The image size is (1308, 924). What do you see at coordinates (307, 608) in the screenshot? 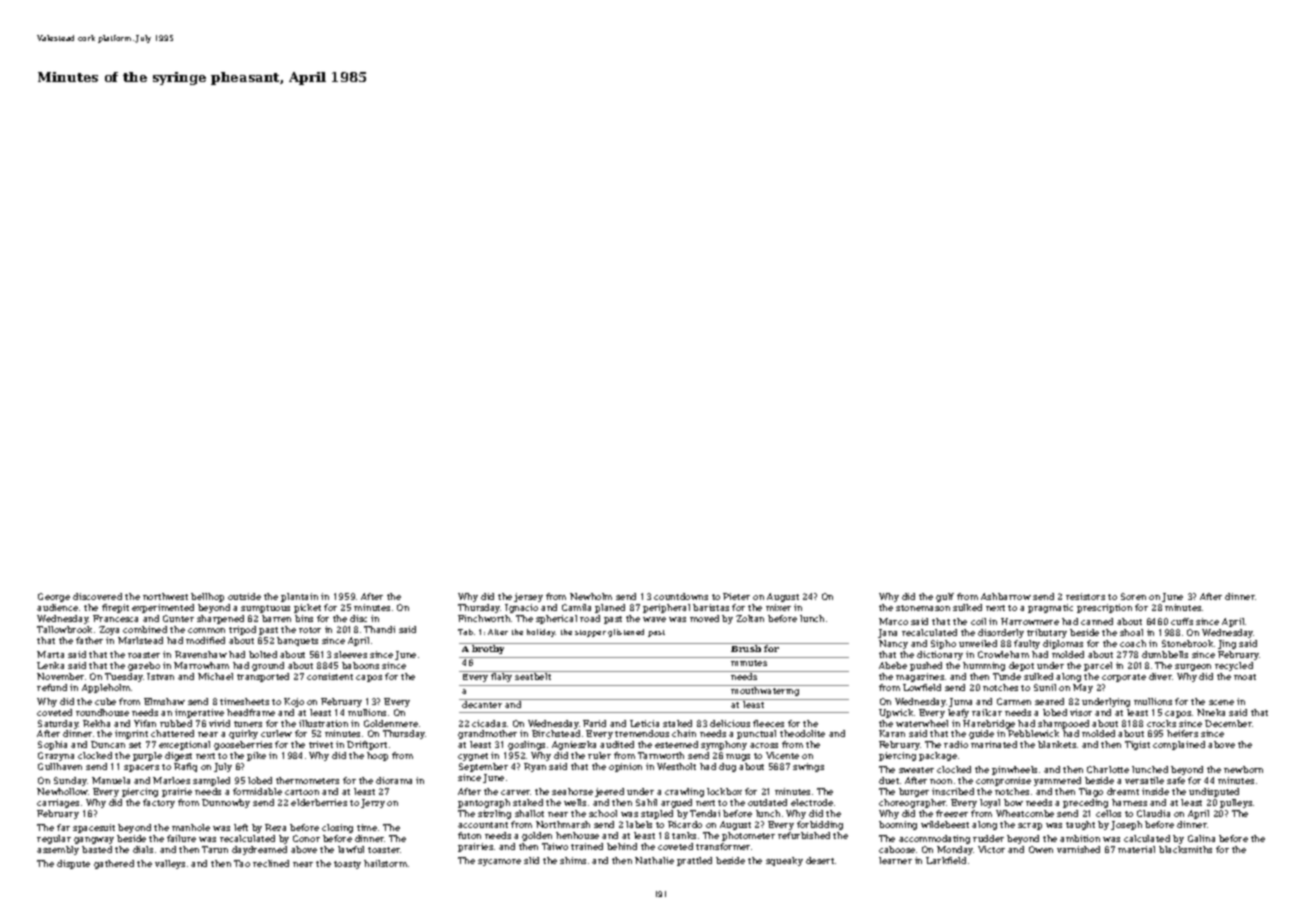
I see `picket` at bounding box center [307, 608].
